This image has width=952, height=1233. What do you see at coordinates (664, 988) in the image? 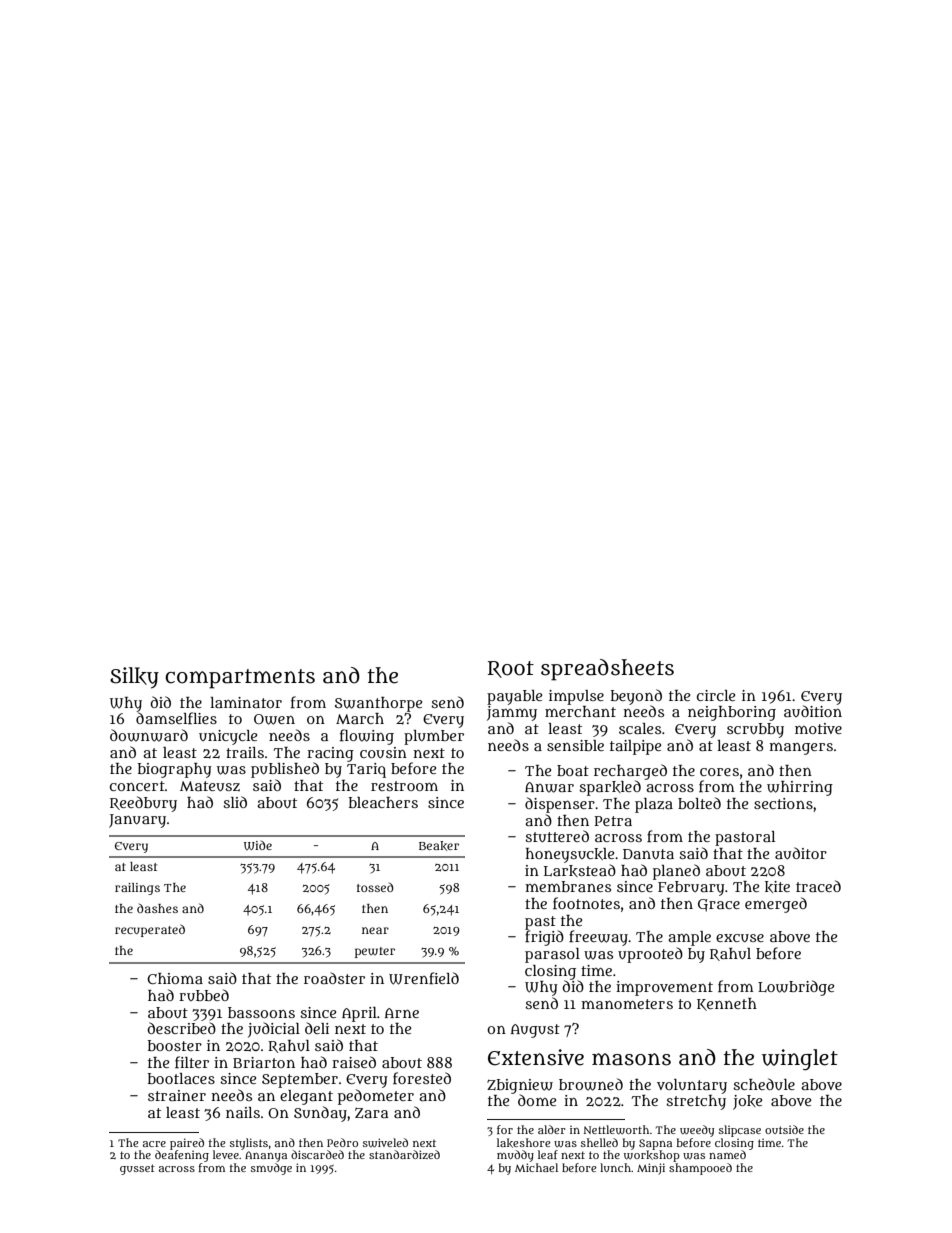
I see `improvement` at bounding box center [664, 988].
